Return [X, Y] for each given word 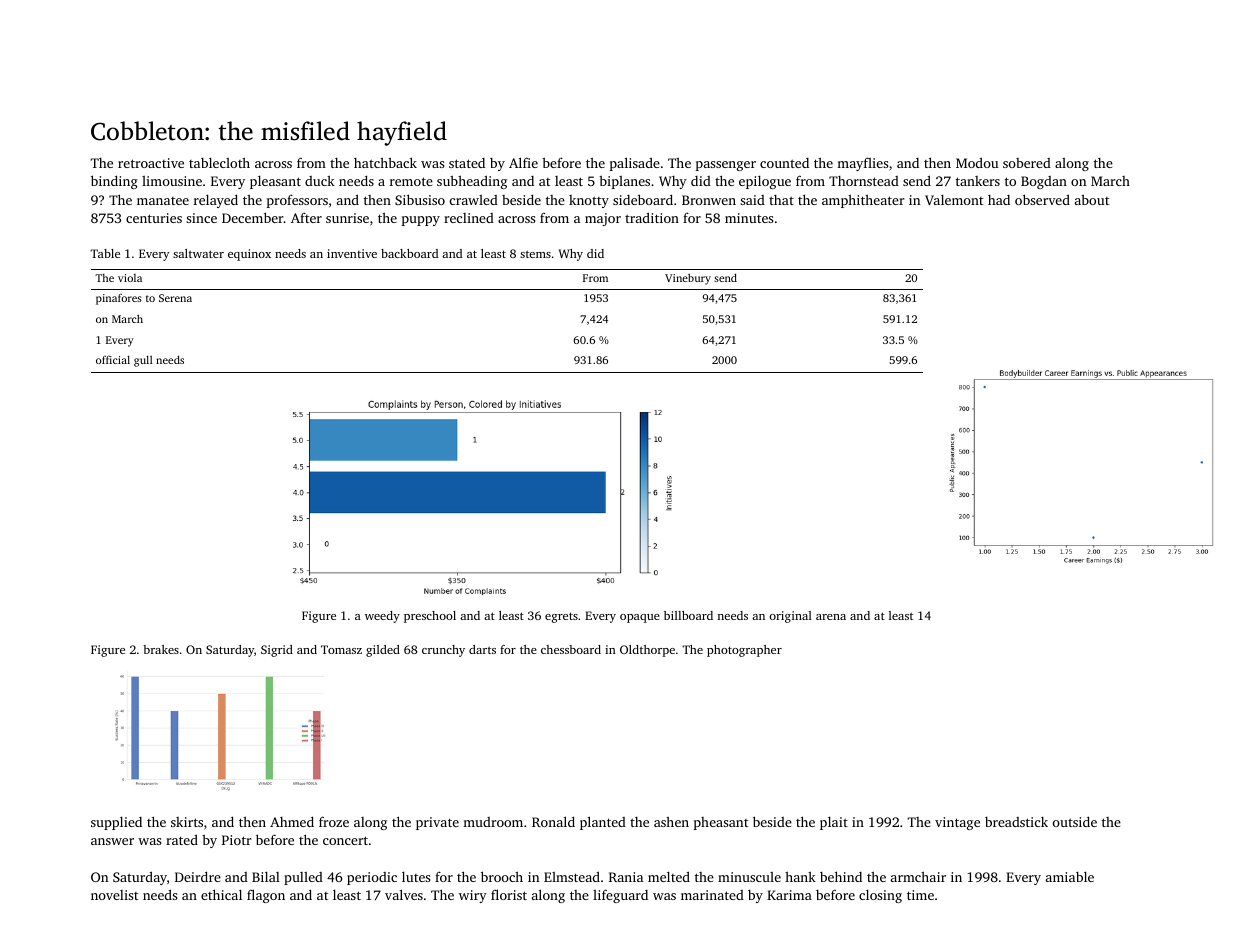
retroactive [151, 163]
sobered [1027, 163]
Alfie [523, 162]
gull [143, 361]
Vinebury [688, 279]
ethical [221, 894]
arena [831, 617]
